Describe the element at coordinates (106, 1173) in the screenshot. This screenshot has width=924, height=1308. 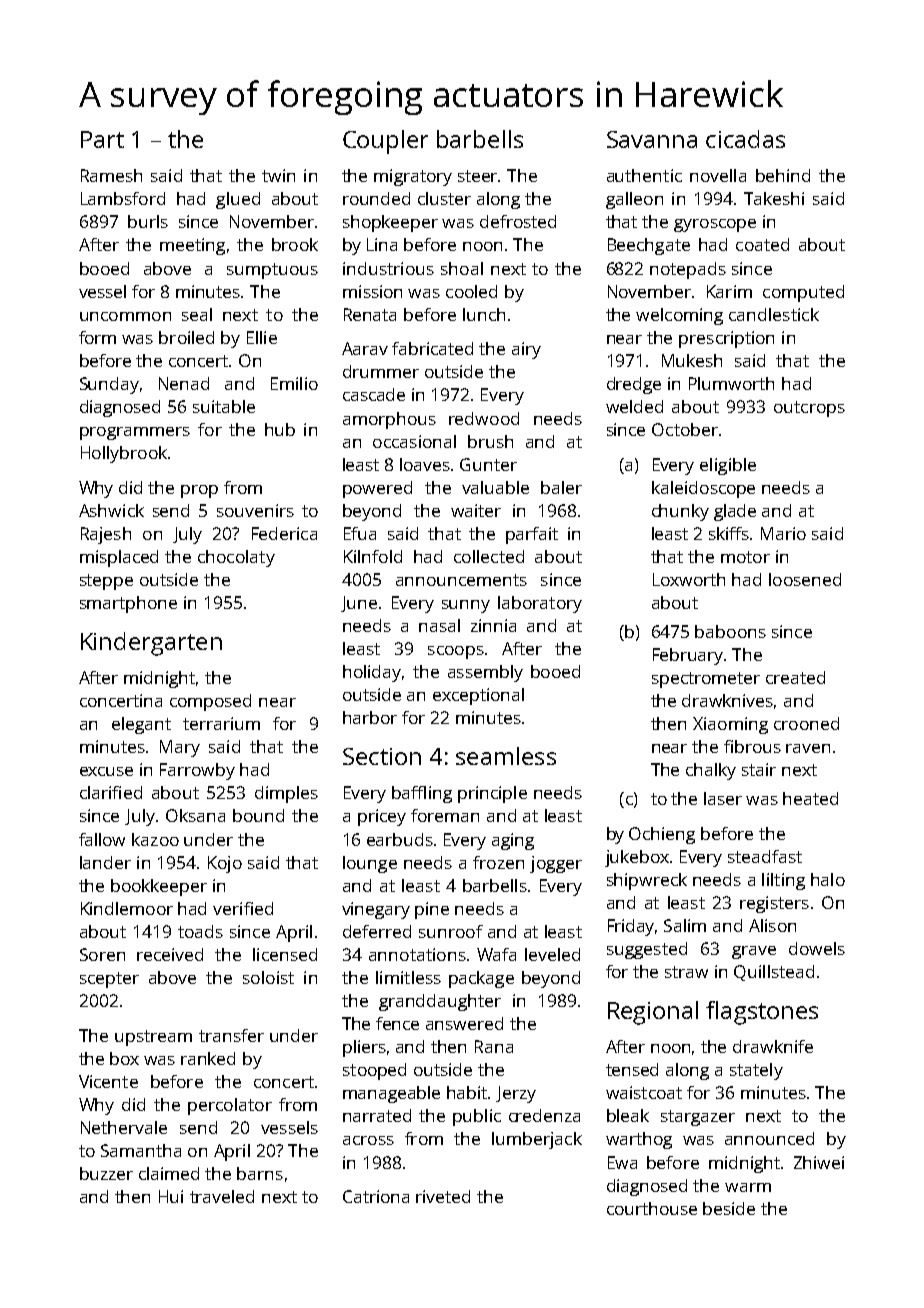
I see `buzzer` at that location.
